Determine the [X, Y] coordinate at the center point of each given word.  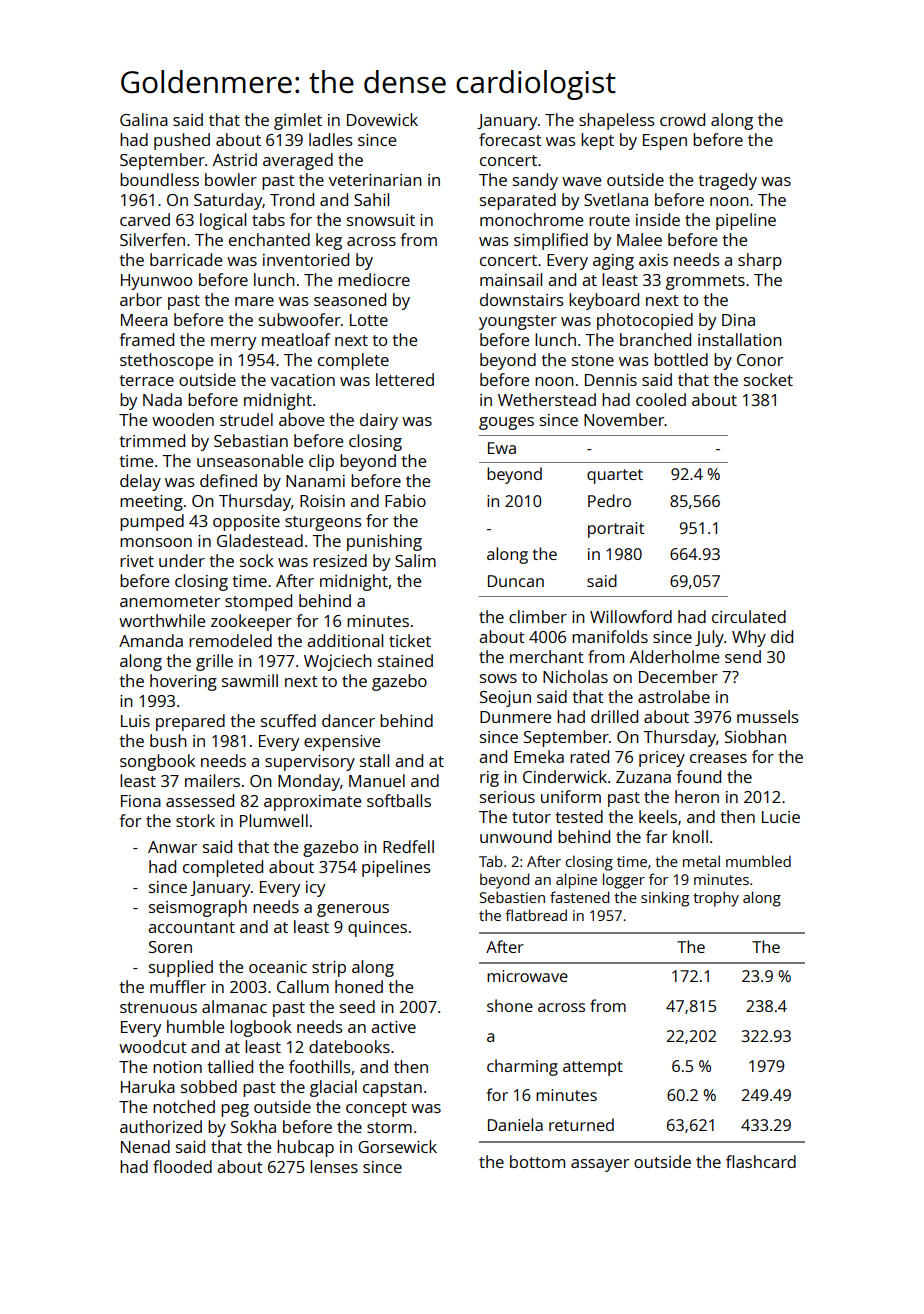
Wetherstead [547, 399]
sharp [760, 261]
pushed [182, 141]
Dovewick [382, 119]
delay [140, 482]
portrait [616, 530]
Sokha [253, 1126]
